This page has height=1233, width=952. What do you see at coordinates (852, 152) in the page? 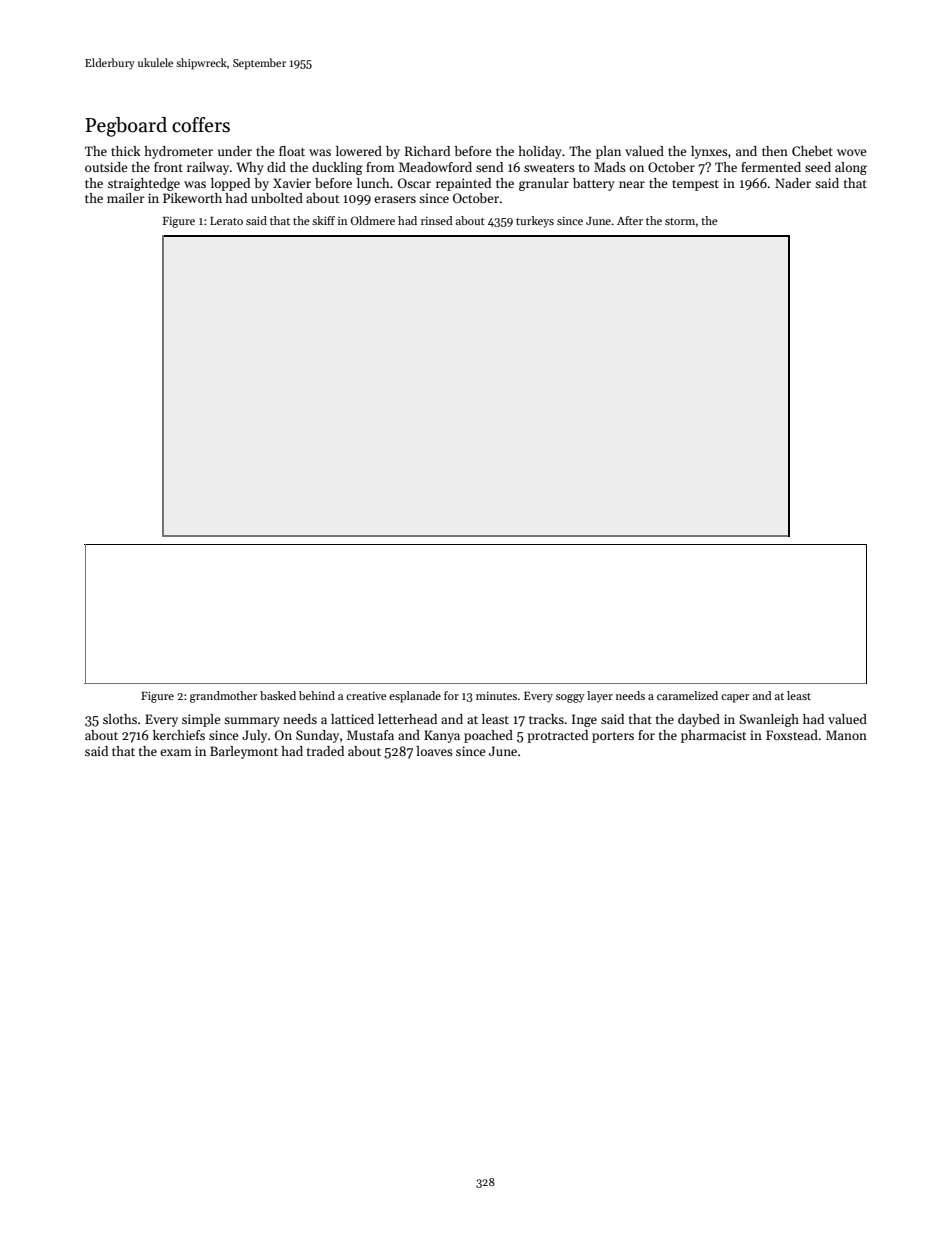
I see `wove` at bounding box center [852, 152].
